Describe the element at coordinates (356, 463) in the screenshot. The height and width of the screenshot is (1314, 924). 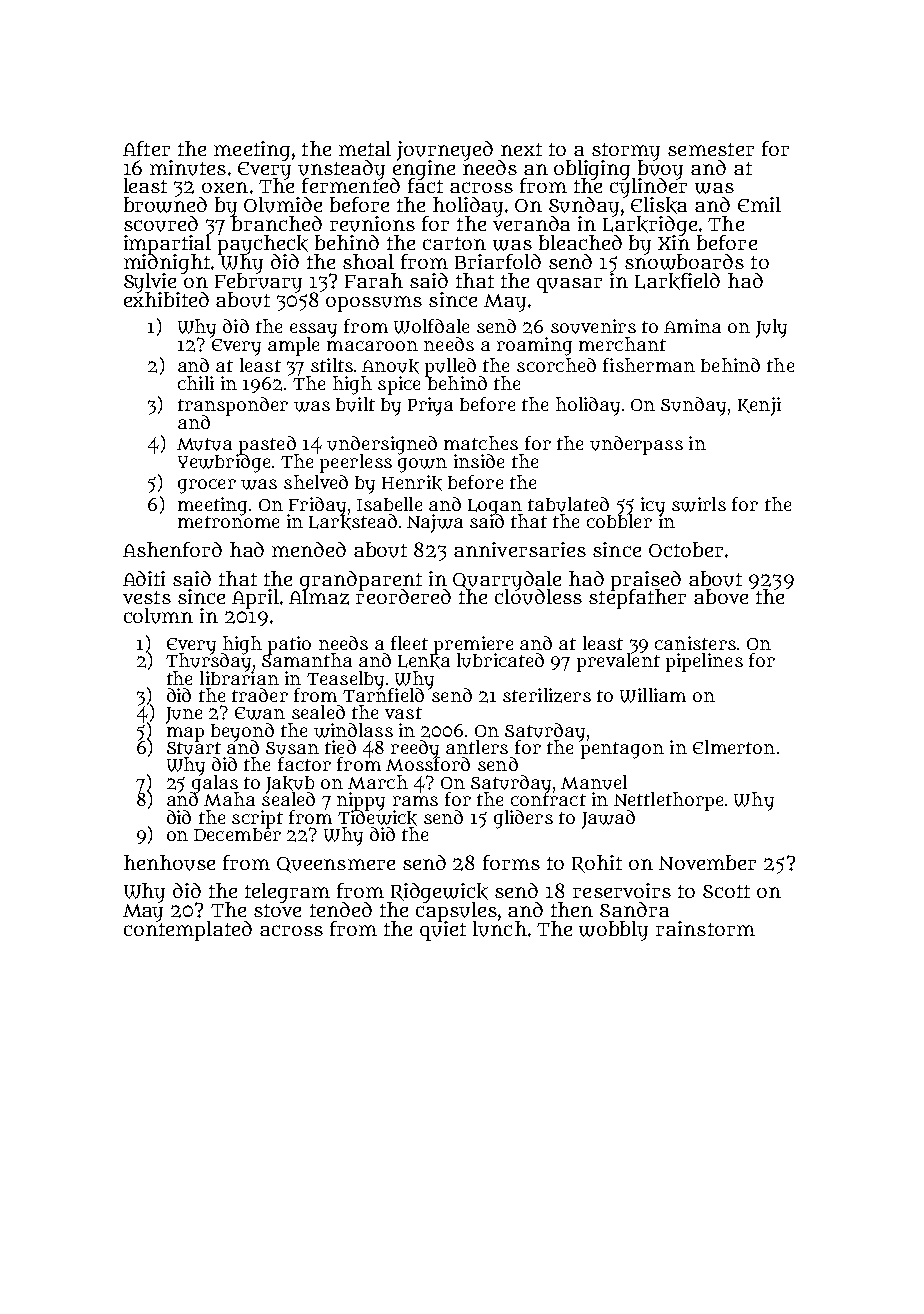
I see `peerless` at that location.
